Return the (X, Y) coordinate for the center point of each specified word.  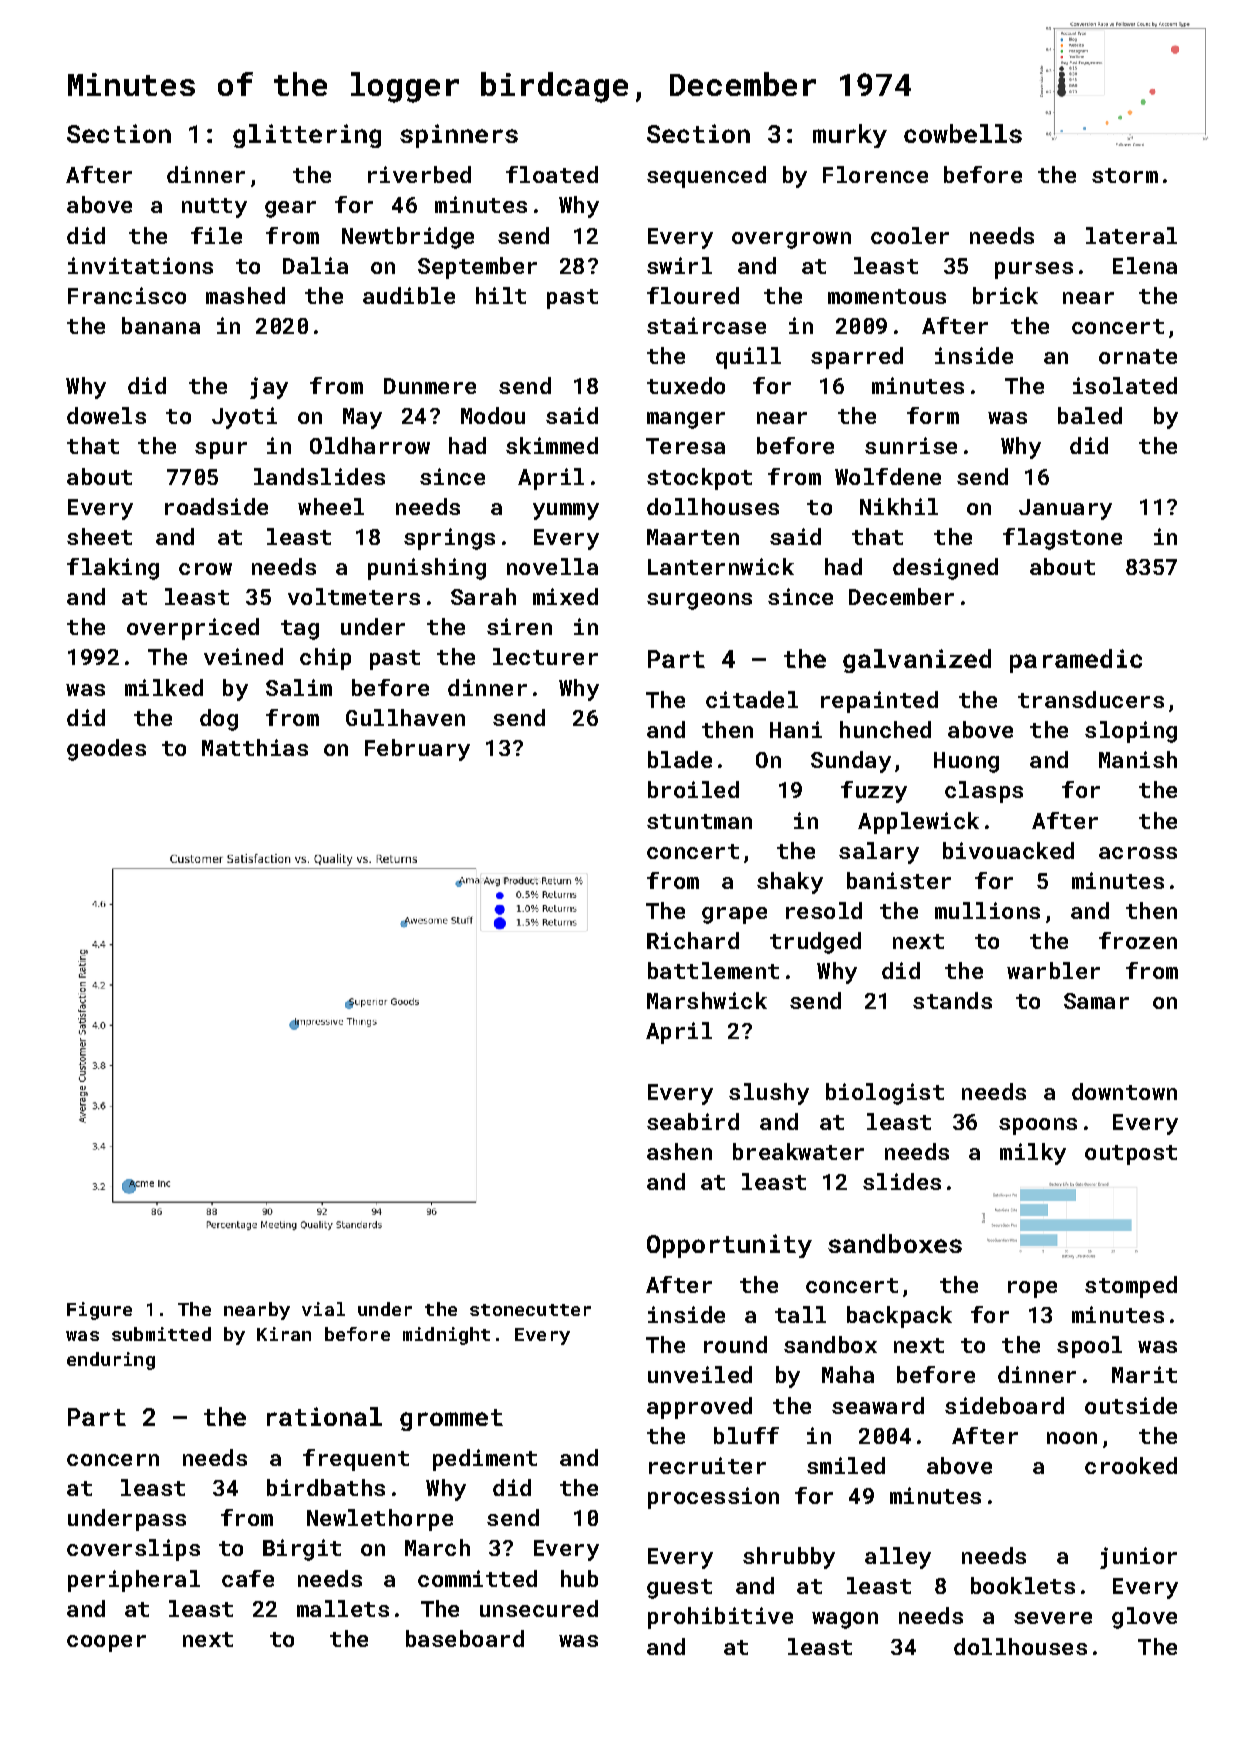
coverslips (133, 1550)
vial (323, 1309)
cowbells (963, 133)
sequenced (706, 177)
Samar (1096, 1001)
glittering (307, 136)
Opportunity (729, 1246)
